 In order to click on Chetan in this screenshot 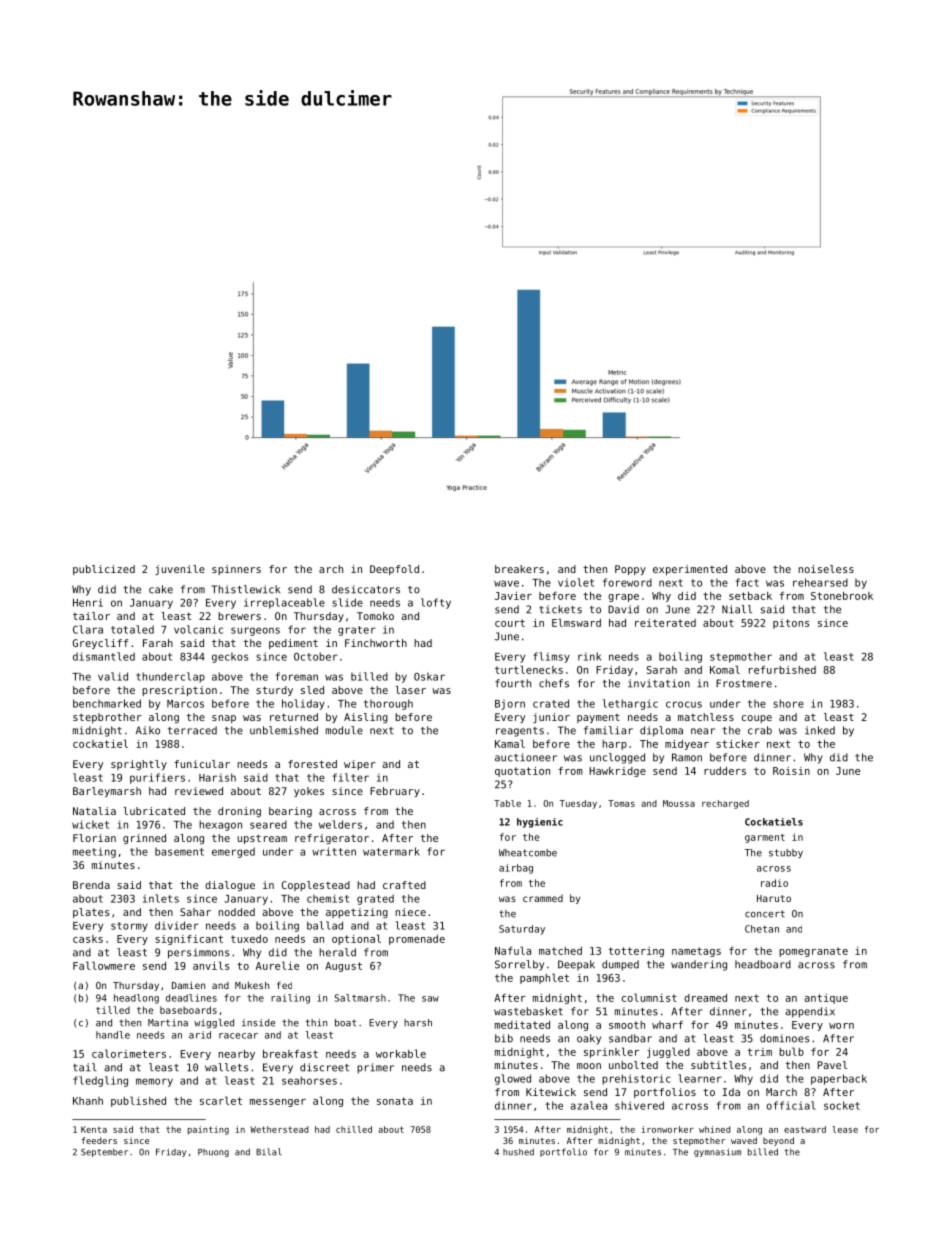, I will do `click(762, 929)`.
